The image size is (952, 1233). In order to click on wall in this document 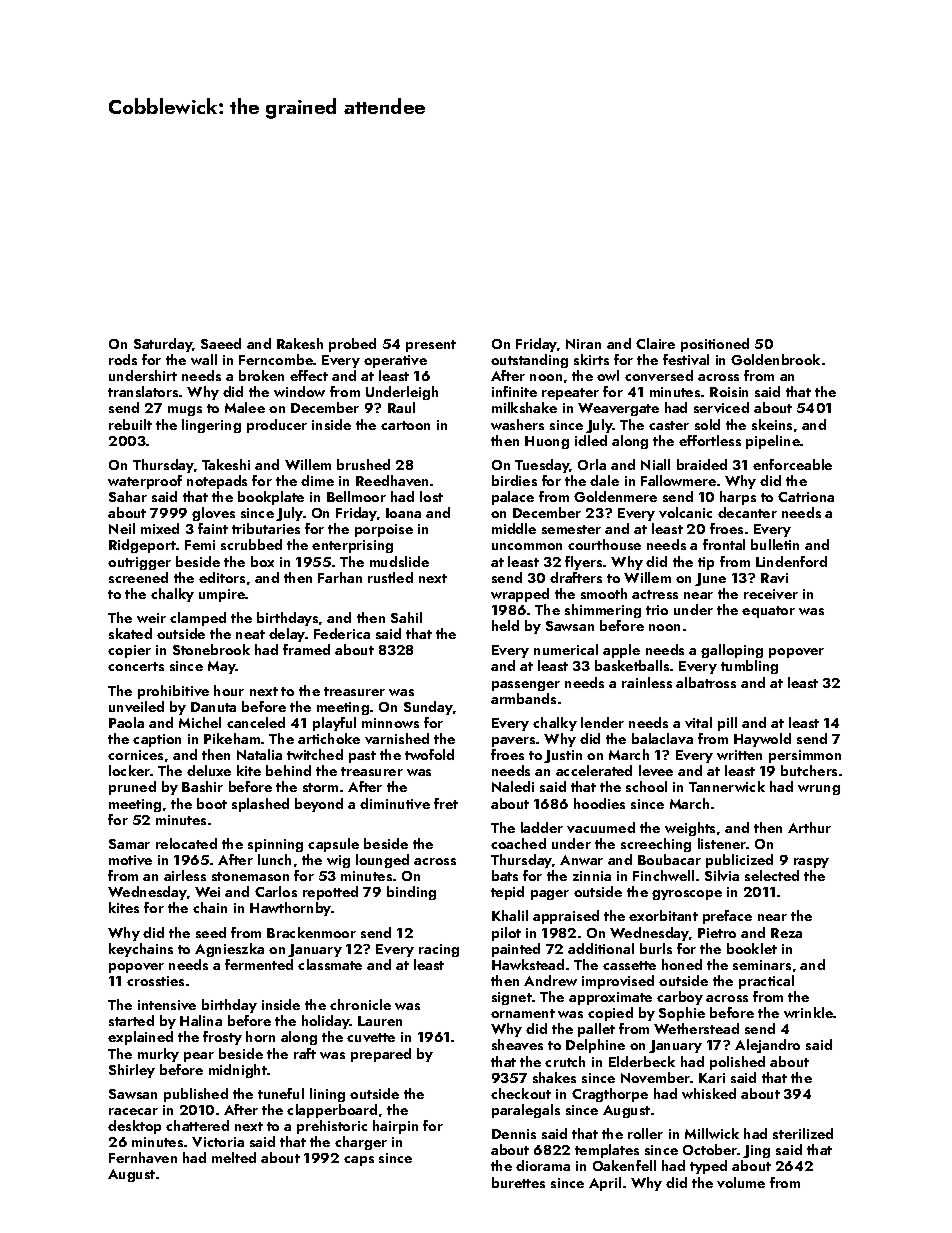, I will do `click(204, 359)`.
